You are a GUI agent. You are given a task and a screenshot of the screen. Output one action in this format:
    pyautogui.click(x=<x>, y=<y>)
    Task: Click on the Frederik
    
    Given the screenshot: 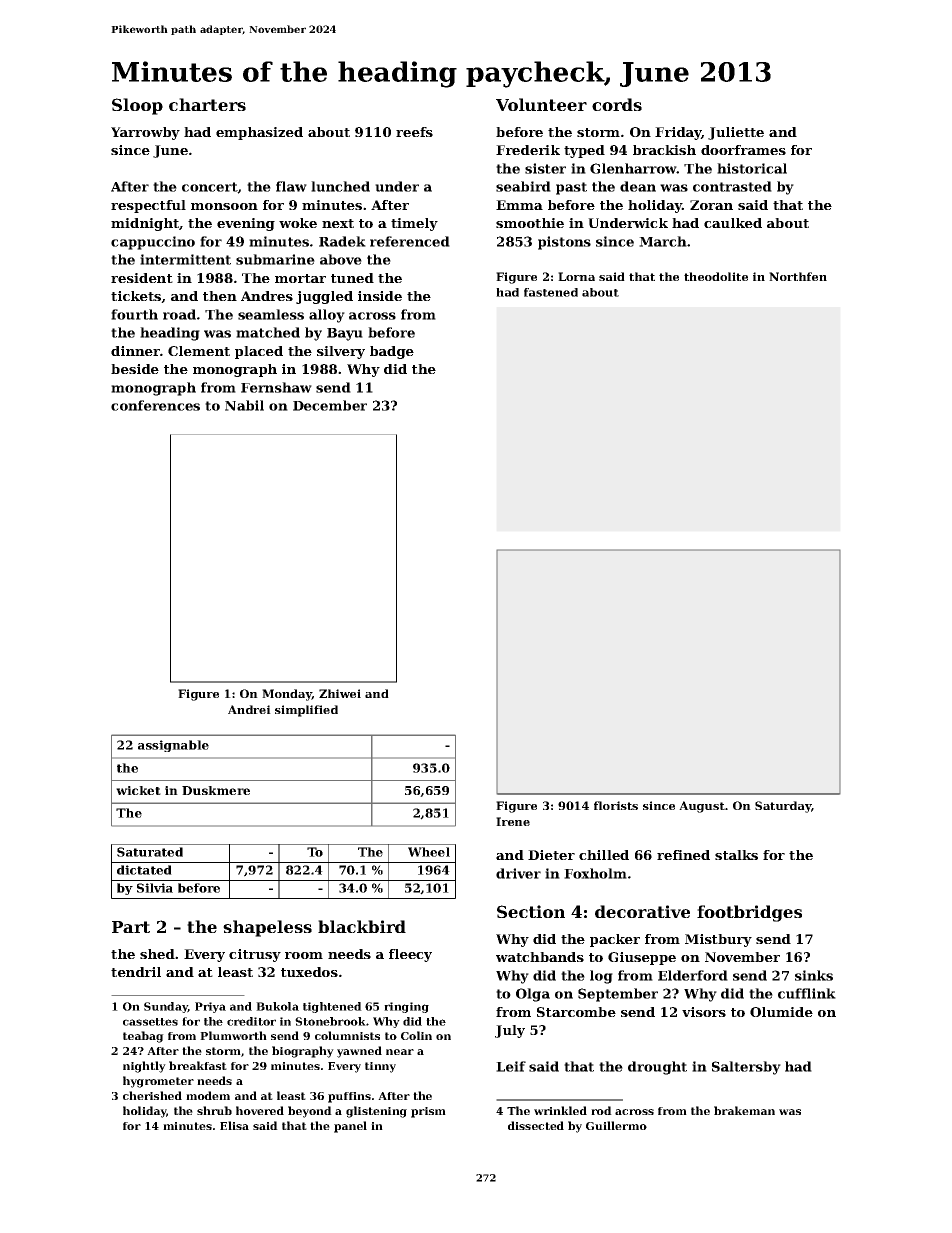 What is the action you would take?
    pyautogui.click(x=528, y=150)
